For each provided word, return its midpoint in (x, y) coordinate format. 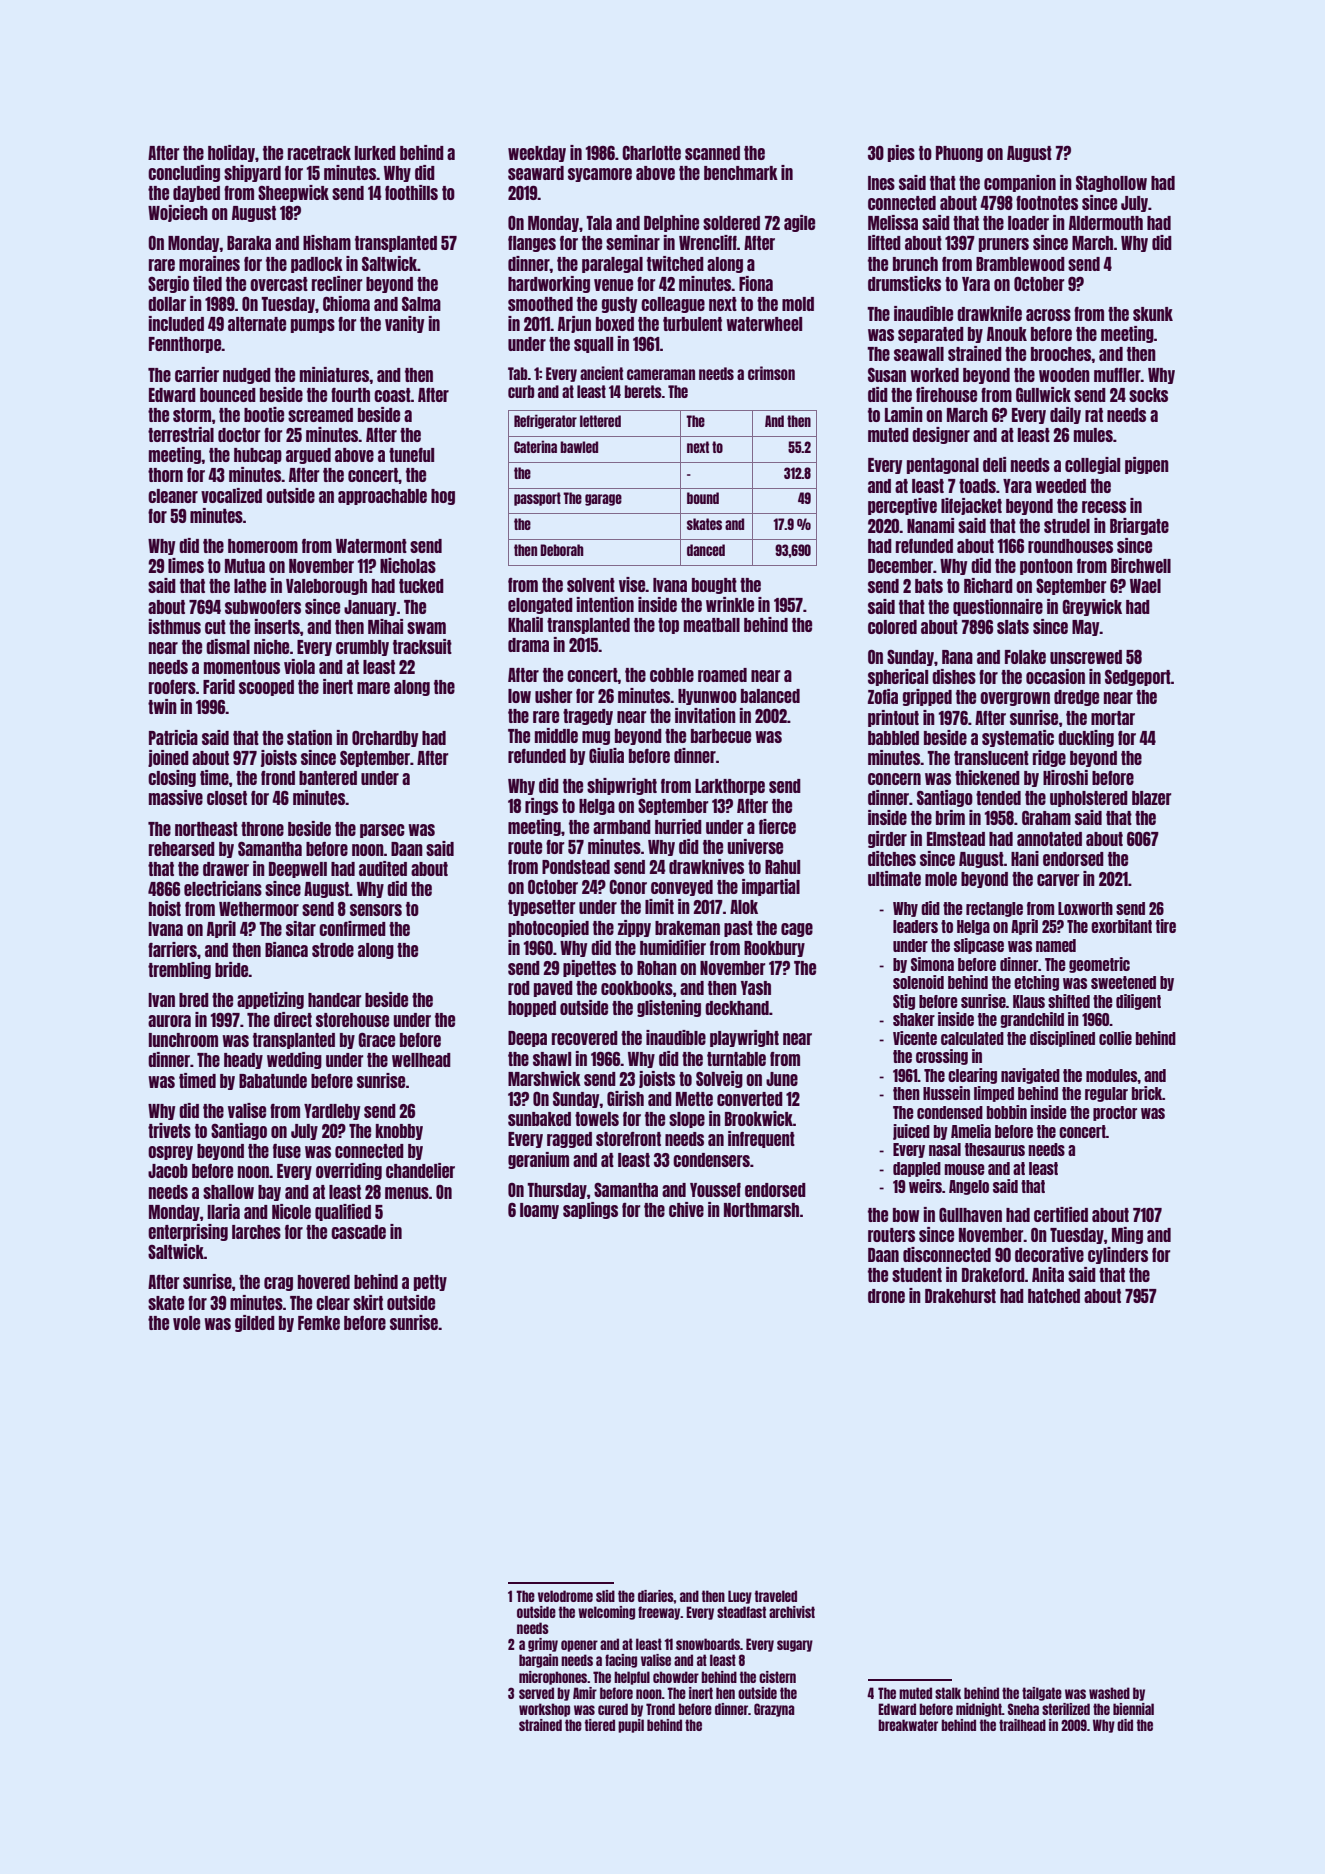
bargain (538, 1661)
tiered (600, 1725)
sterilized (1066, 1709)
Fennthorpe (185, 345)
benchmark (741, 173)
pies (901, 153)
